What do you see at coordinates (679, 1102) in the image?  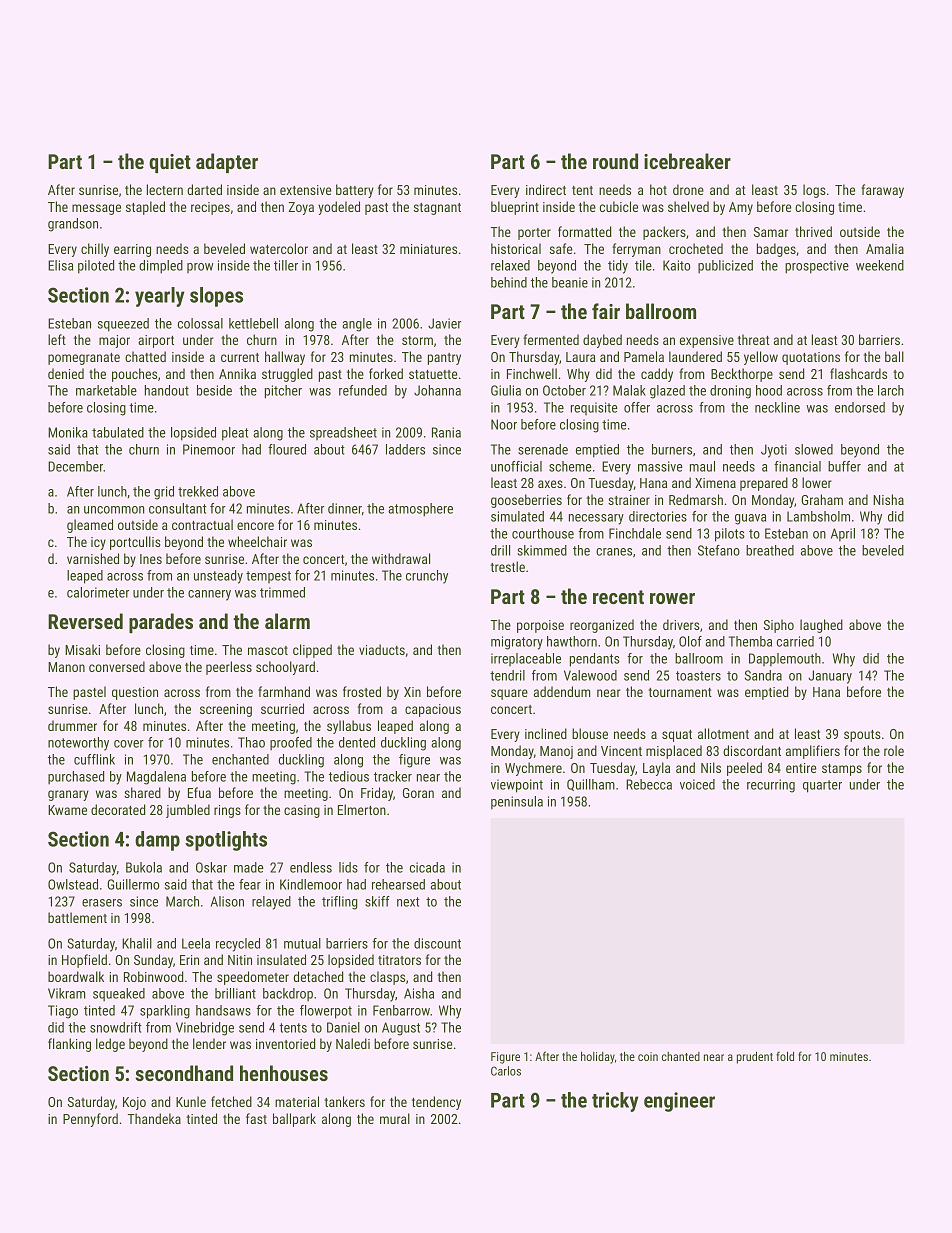 I see `engineer` at bounding box center [679, 1102].
